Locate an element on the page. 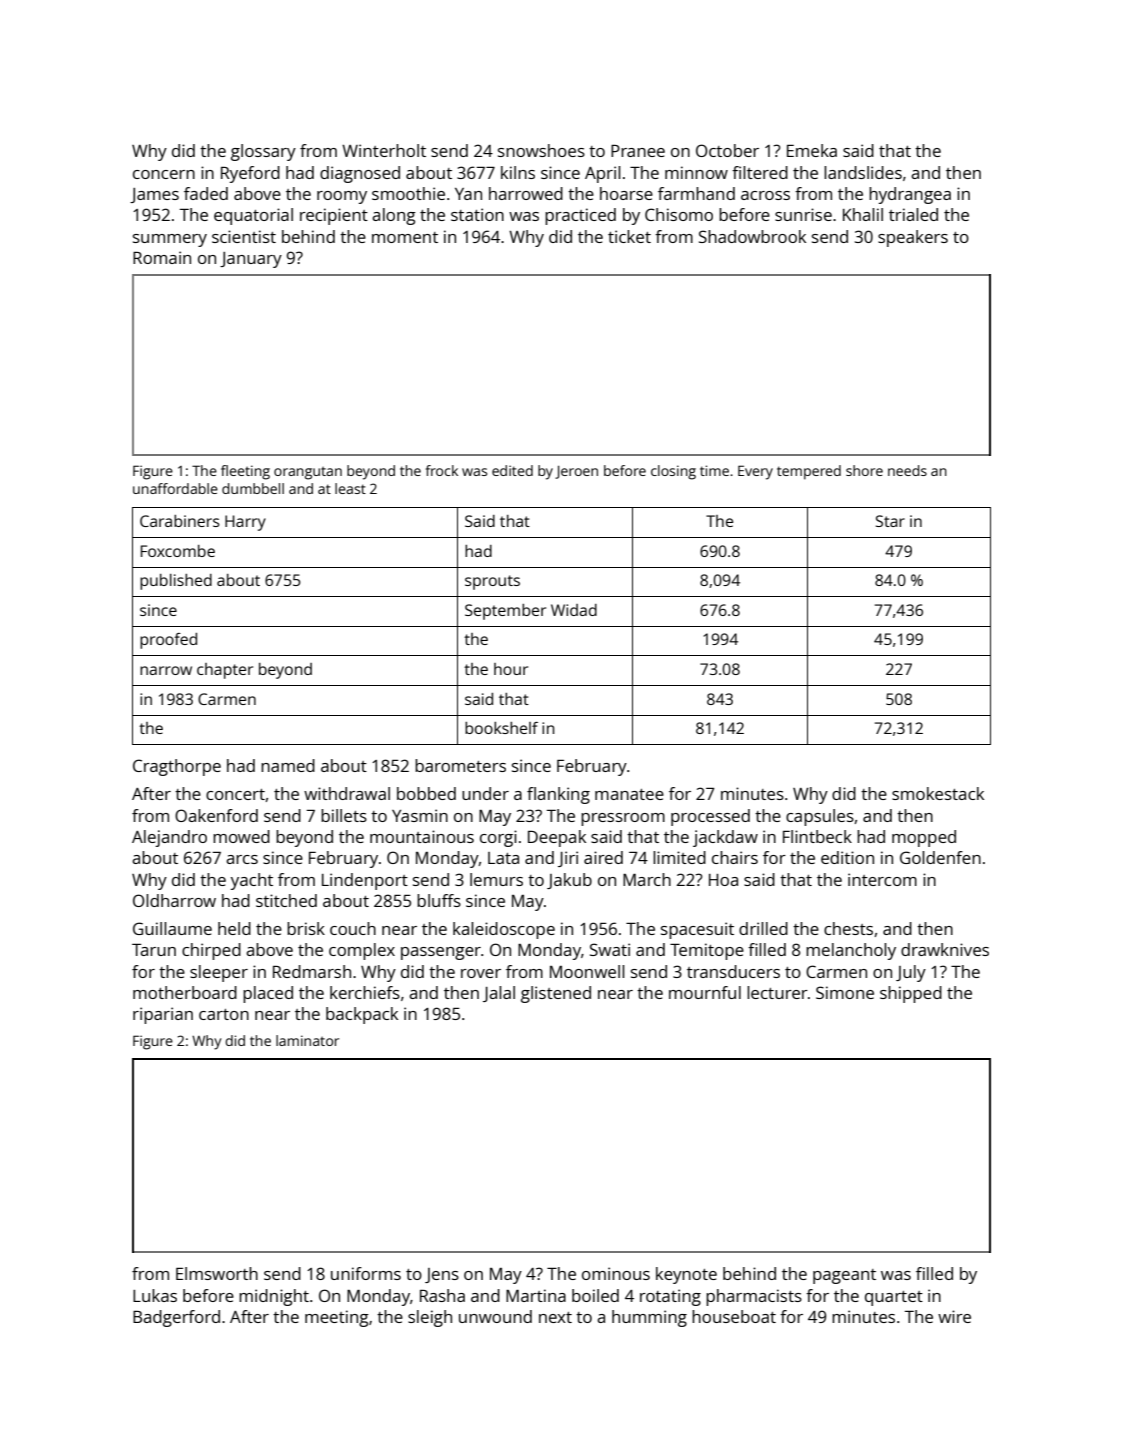 This document has height=1453, width=1123. Lukas is located at coordinates (155, 1295).
